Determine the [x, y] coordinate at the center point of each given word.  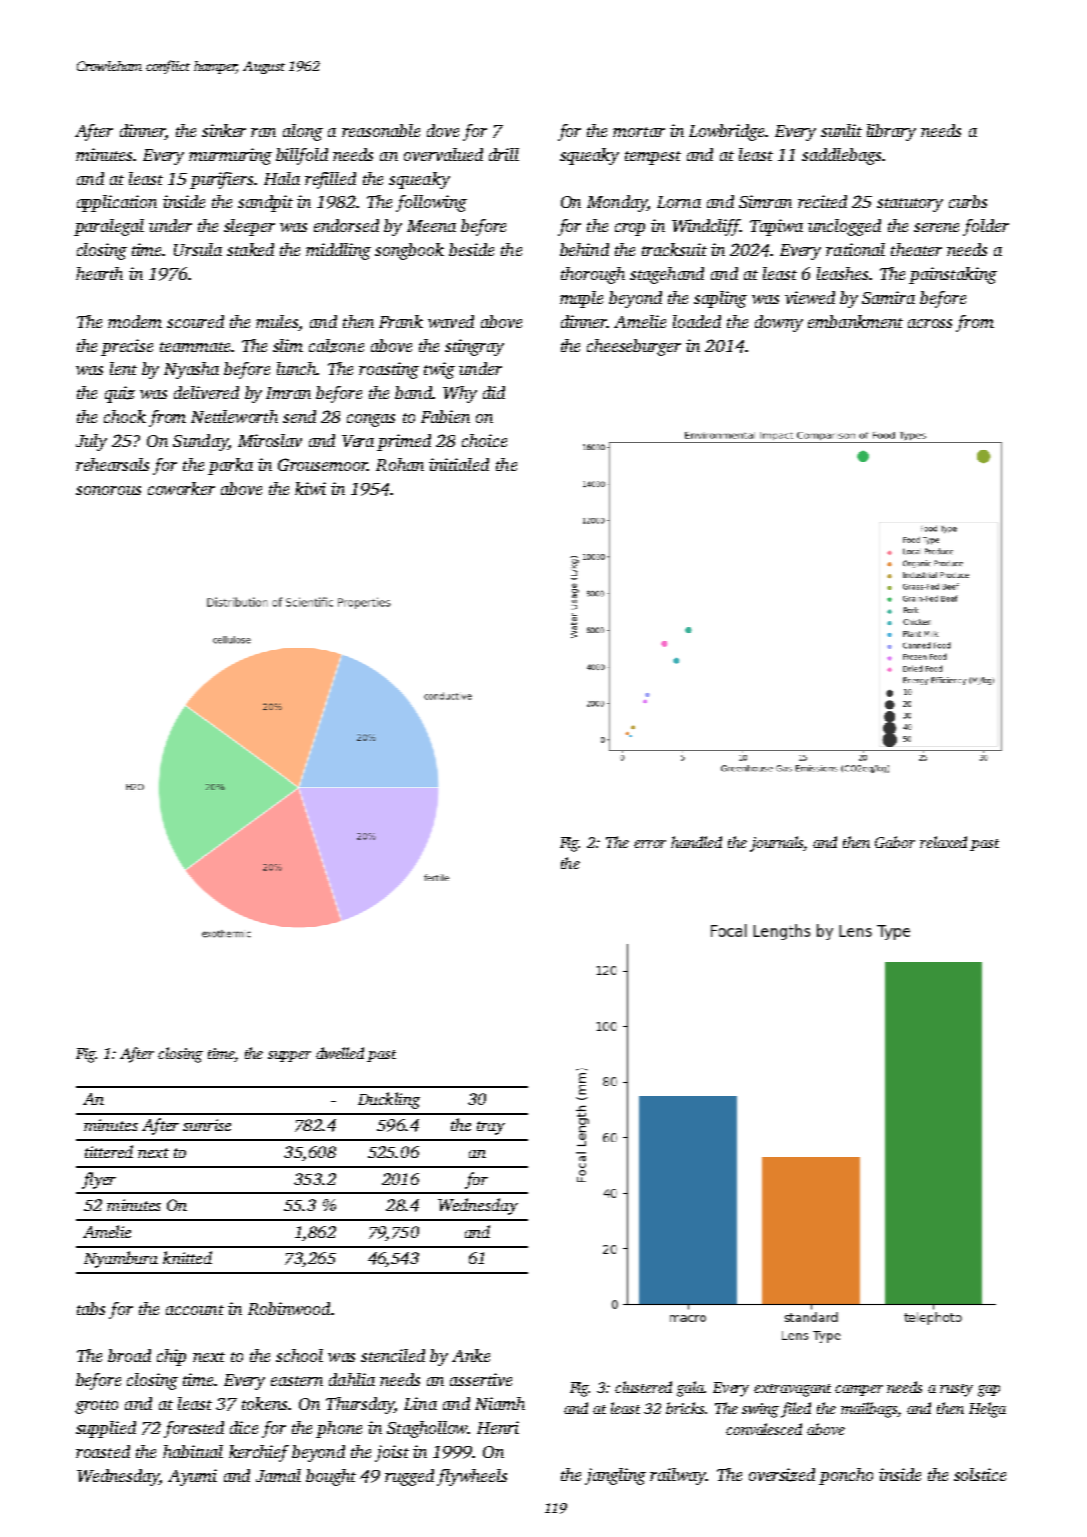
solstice [980, 1474]
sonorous [108, 490]
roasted [103, 1451]
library [891, 132]
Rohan [400, 464]
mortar [639, 132]
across [930, 323]
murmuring [230, 156]
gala [691, 1389]
